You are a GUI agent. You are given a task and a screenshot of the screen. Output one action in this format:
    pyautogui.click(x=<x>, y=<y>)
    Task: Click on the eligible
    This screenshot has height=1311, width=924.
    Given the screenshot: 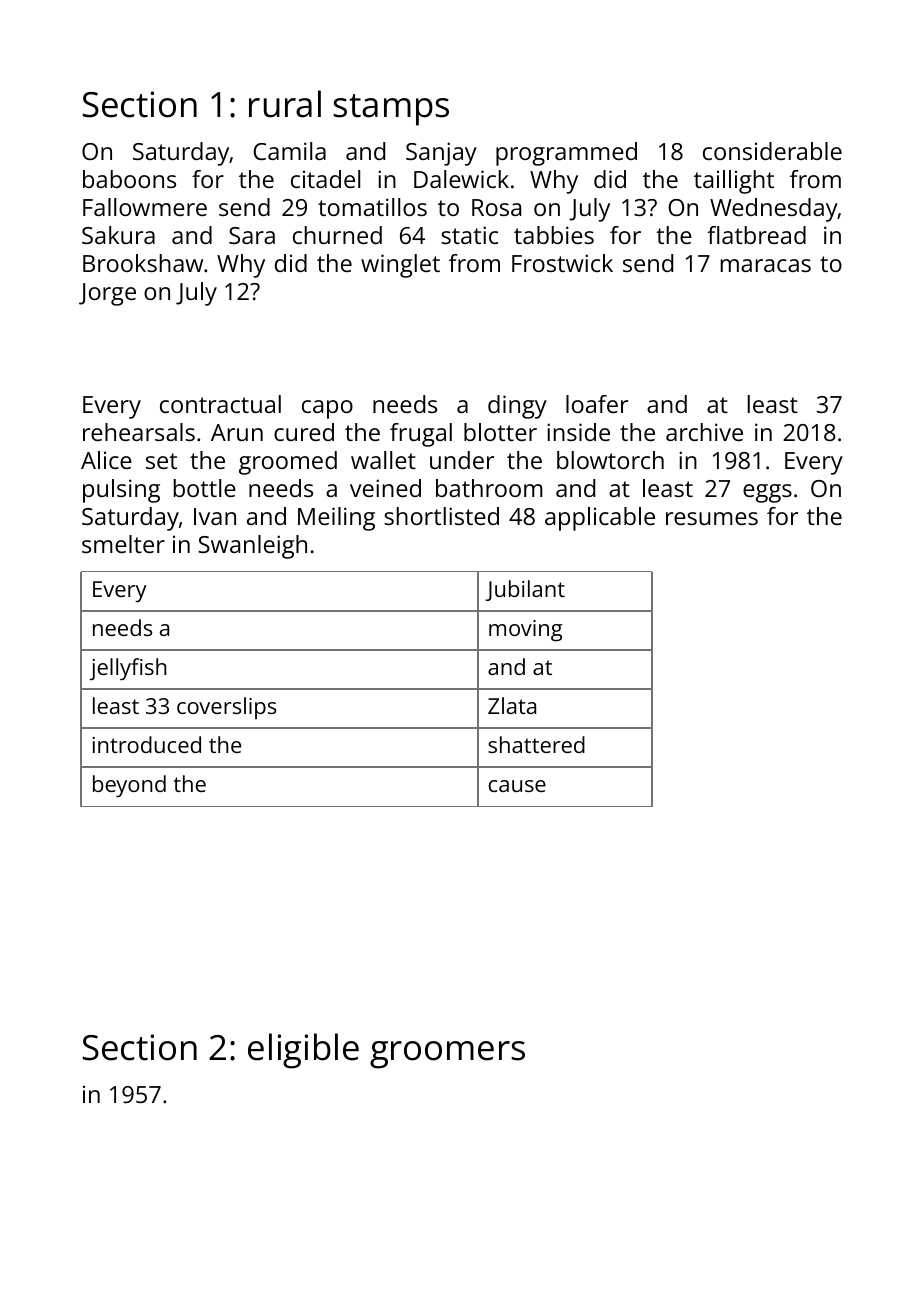 What is the action you would take?
    pyautogui.click(x=303, y=1051)
